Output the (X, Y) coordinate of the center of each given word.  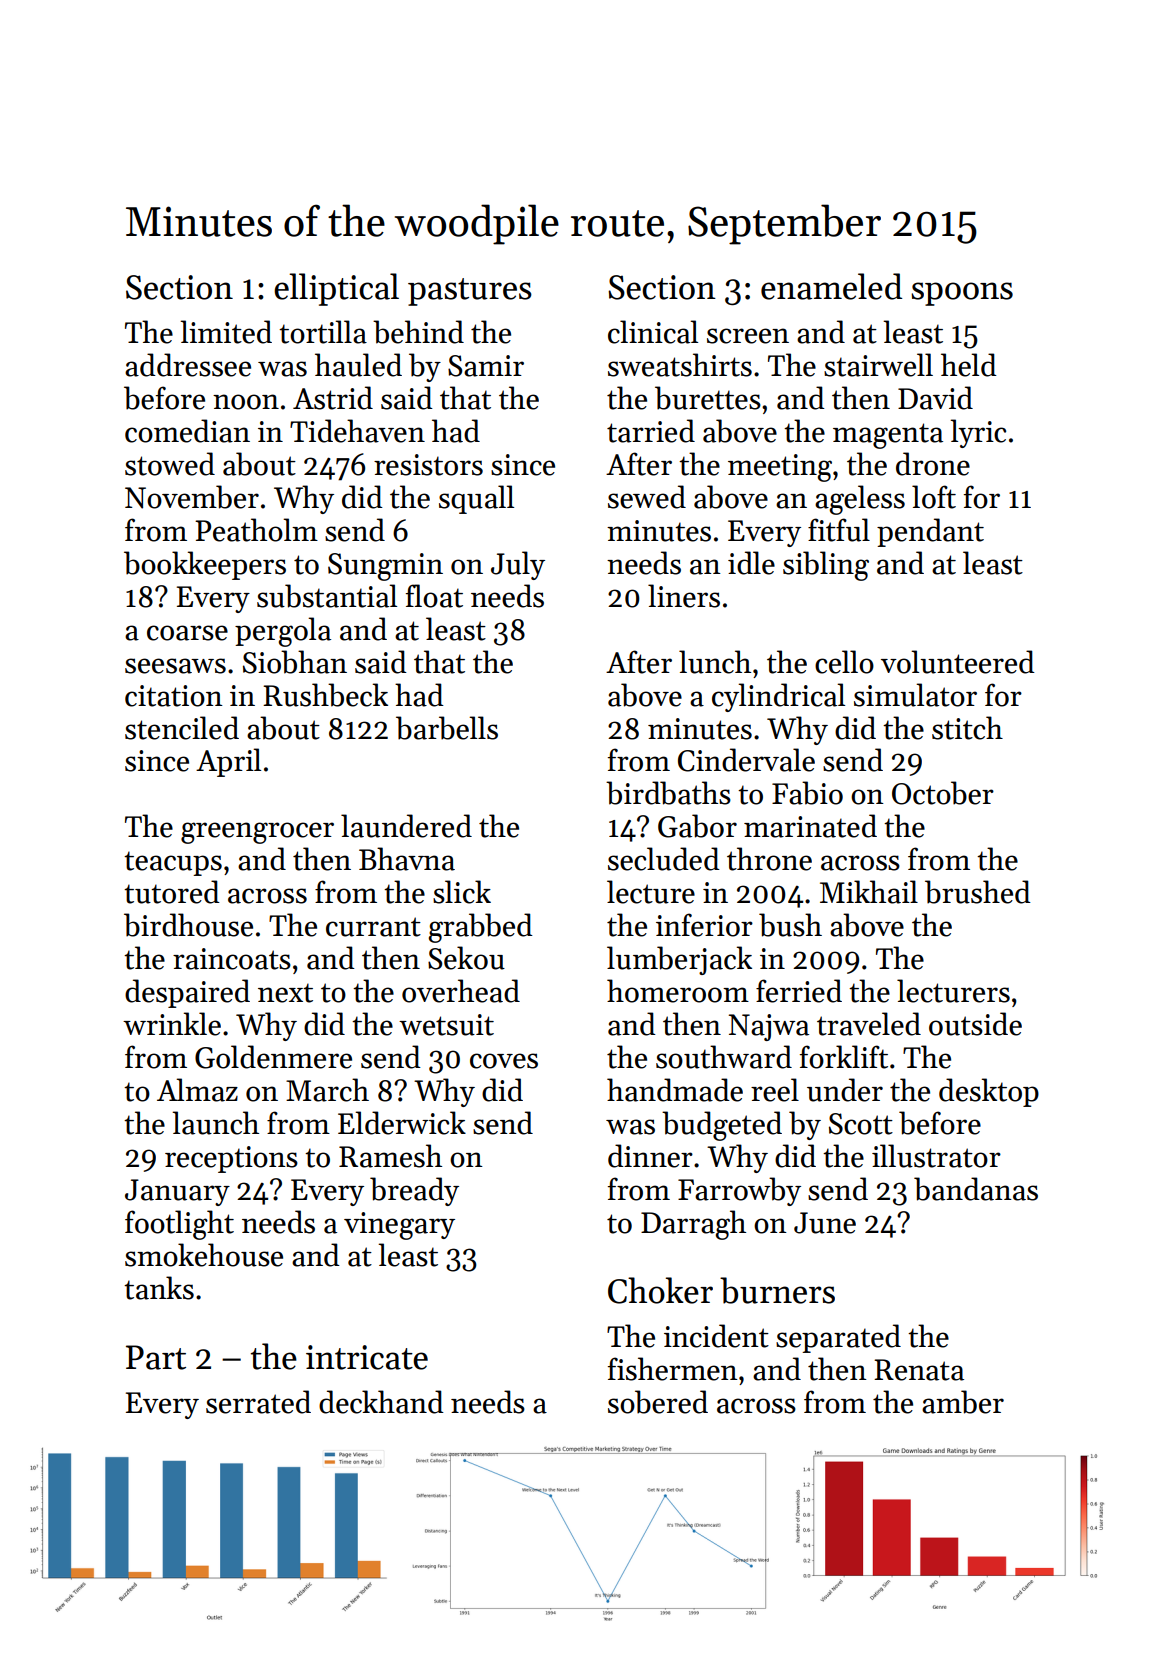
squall (476, 499)
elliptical (336, 289)
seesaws (175, 666)
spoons (962, 294)
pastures (470, 292)
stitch (967, 728)
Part (156, 1357)
